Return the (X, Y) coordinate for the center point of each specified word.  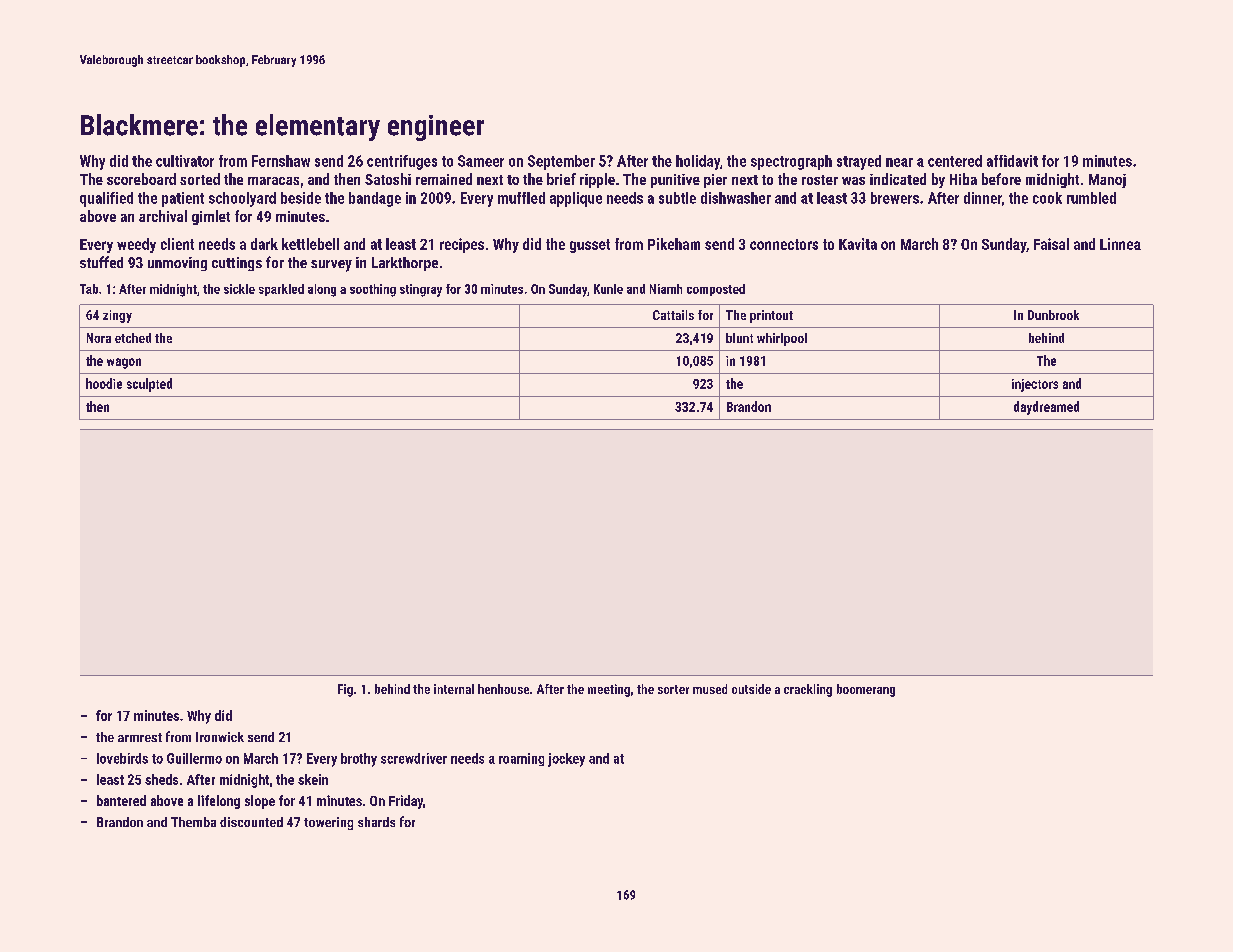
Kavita (858, 244)
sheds (161, 779)
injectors (1035, 385)
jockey (566, 760)
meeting (609, 690)
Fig (345, 690)
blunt (739, 338)
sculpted (149, 385)
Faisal (1051, 244)
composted (716, 290)
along (322, 290)
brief (561, 179)
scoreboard (141, 179)
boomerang (866, 690)
